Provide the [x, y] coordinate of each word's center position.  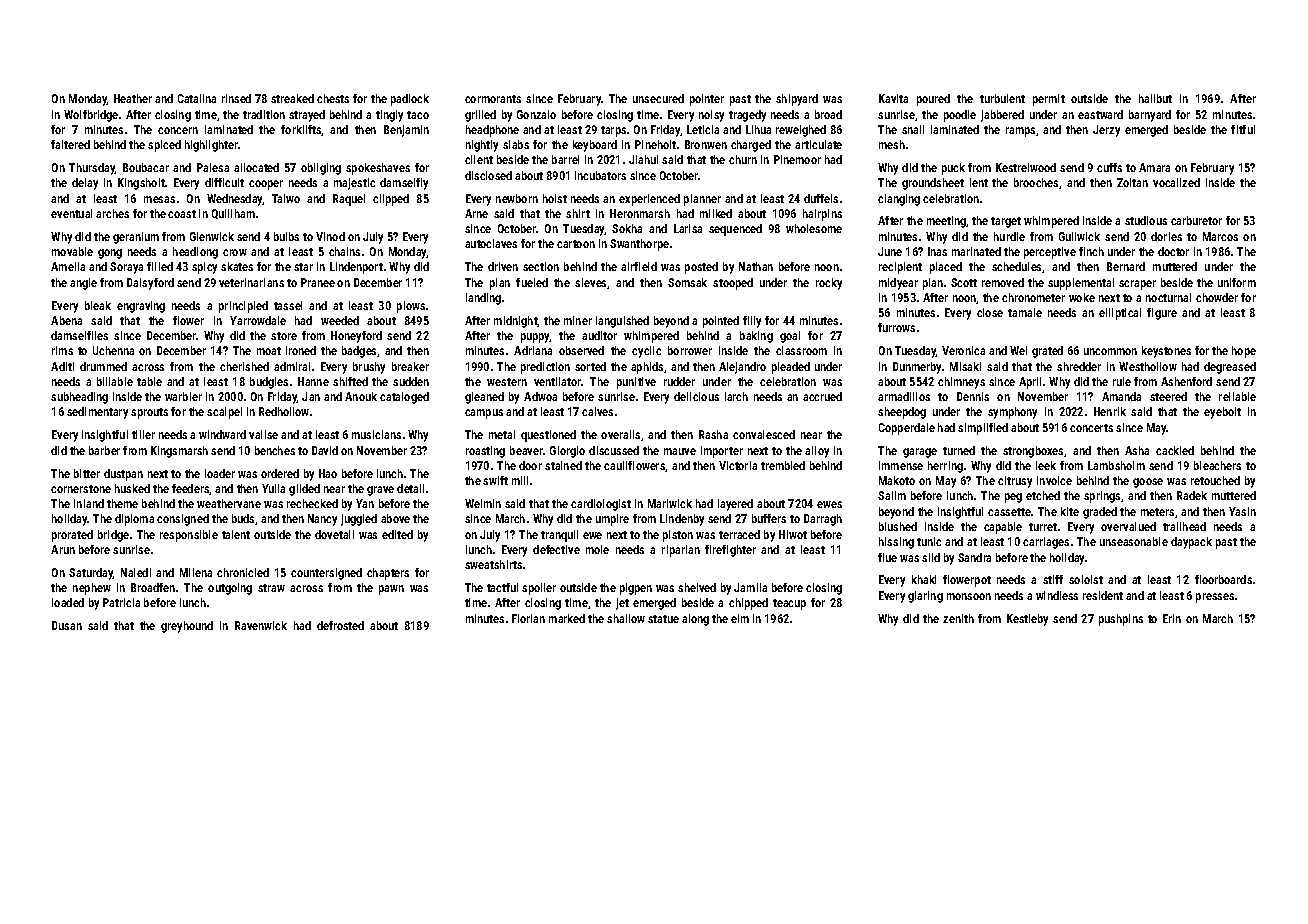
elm [740, 618]
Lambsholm [1116, 465]
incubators [600, 175]
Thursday [92, 169]
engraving [141, 307]
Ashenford [1186, 381]
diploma [134, 520]
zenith [958, 618]
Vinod [330, 236]
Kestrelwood [1026, 167]
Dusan [67, 625]
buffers [769, 518]
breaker [410, 366]
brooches [1036, 182]
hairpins [822, 215]
